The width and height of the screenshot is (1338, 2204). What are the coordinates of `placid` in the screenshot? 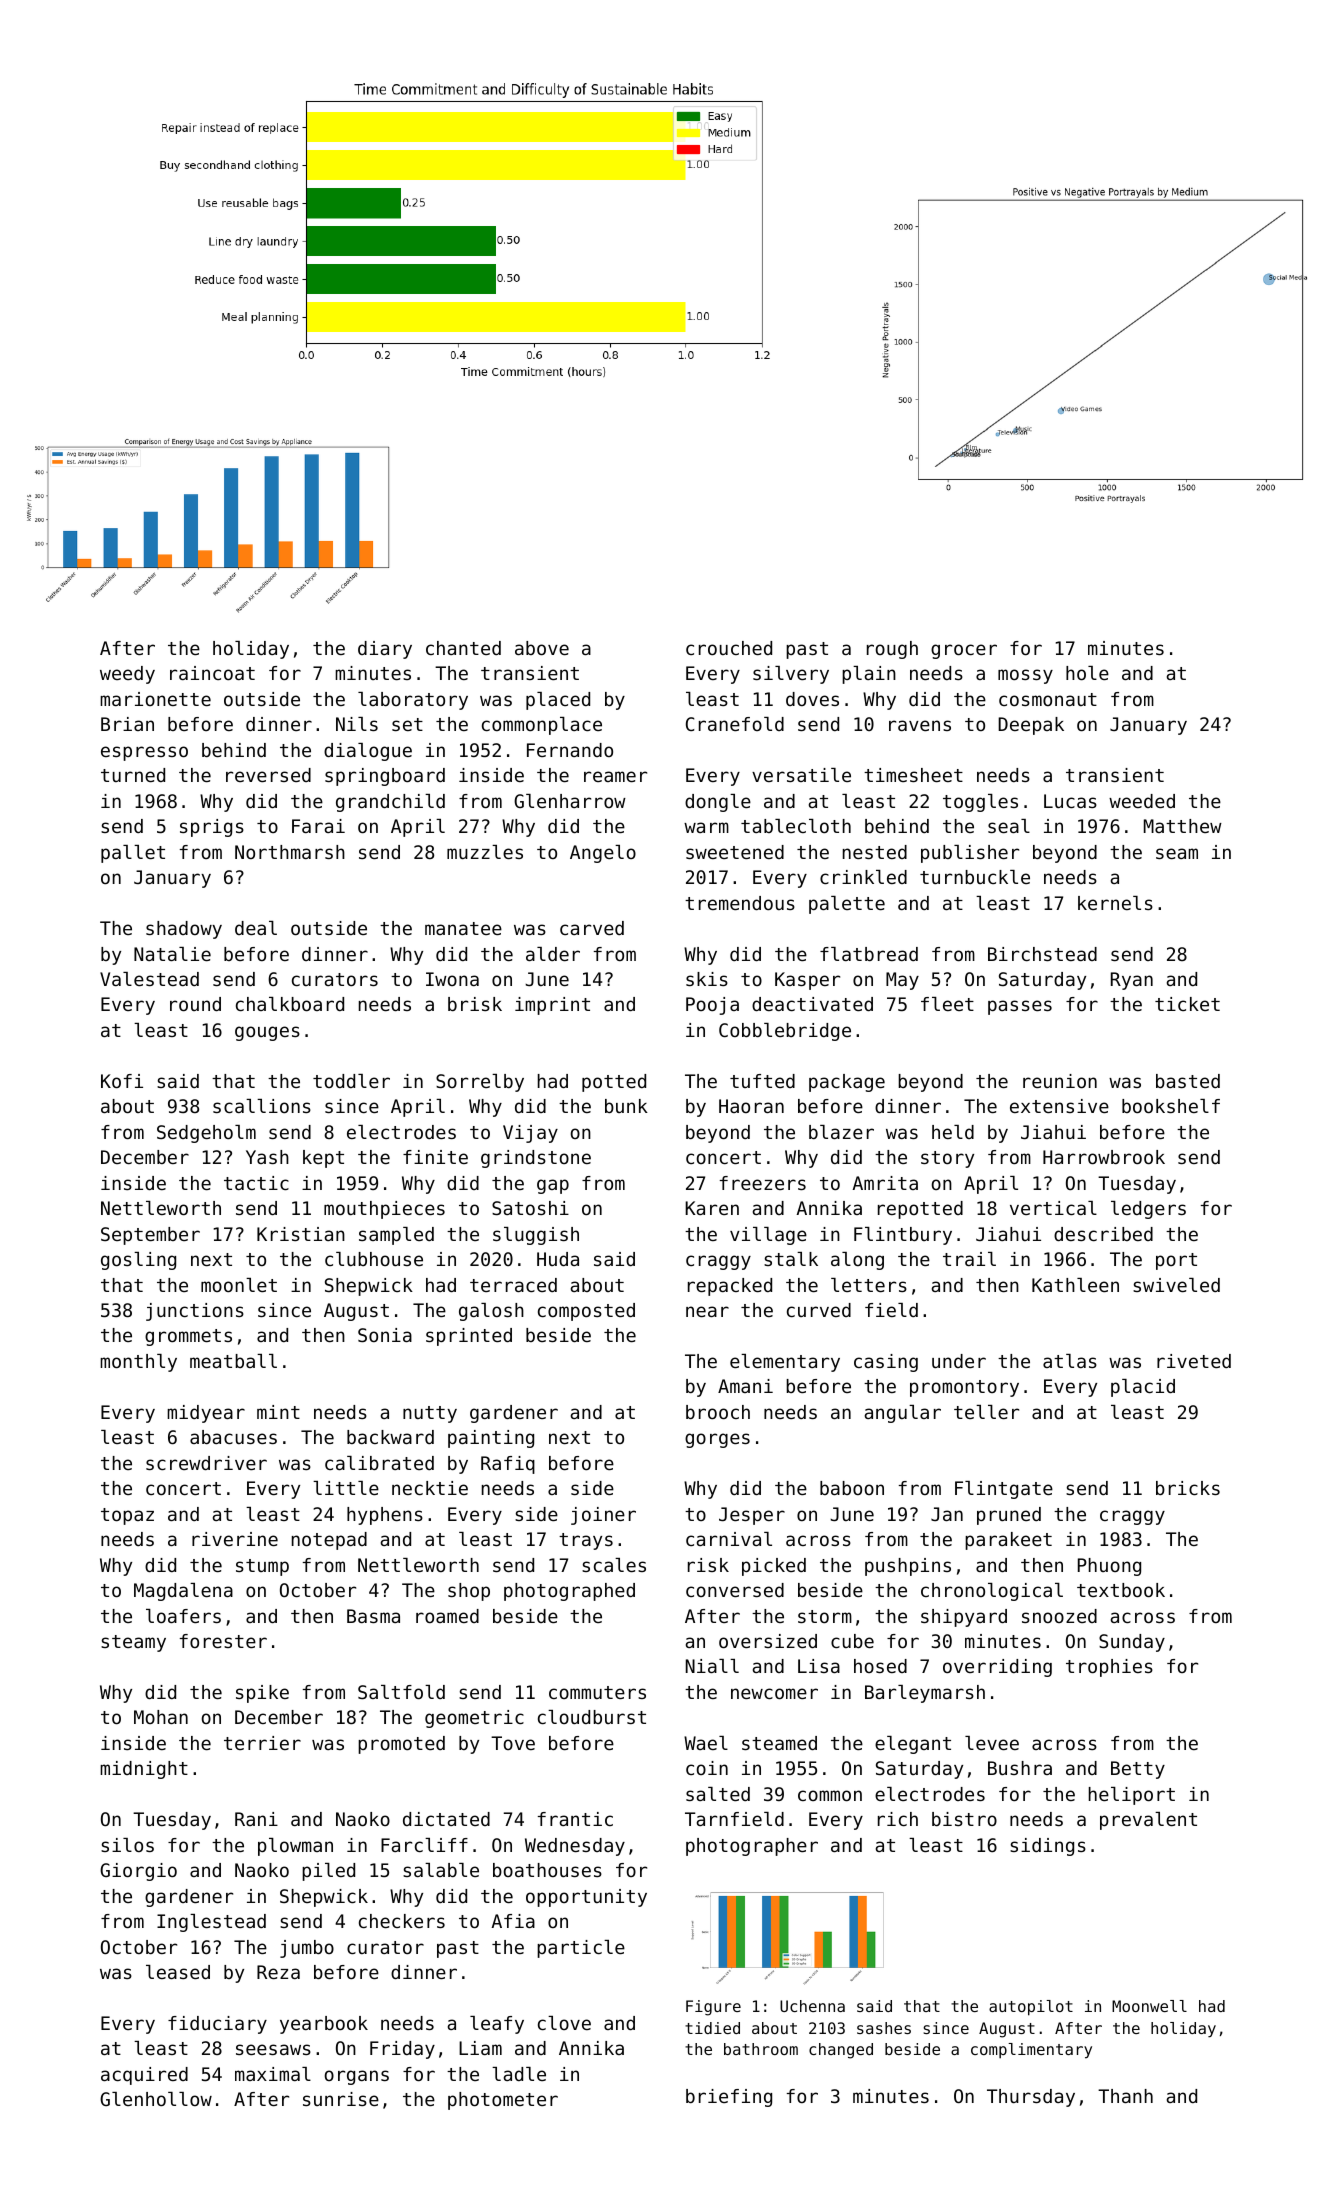 It's located at (1143, 1388).
